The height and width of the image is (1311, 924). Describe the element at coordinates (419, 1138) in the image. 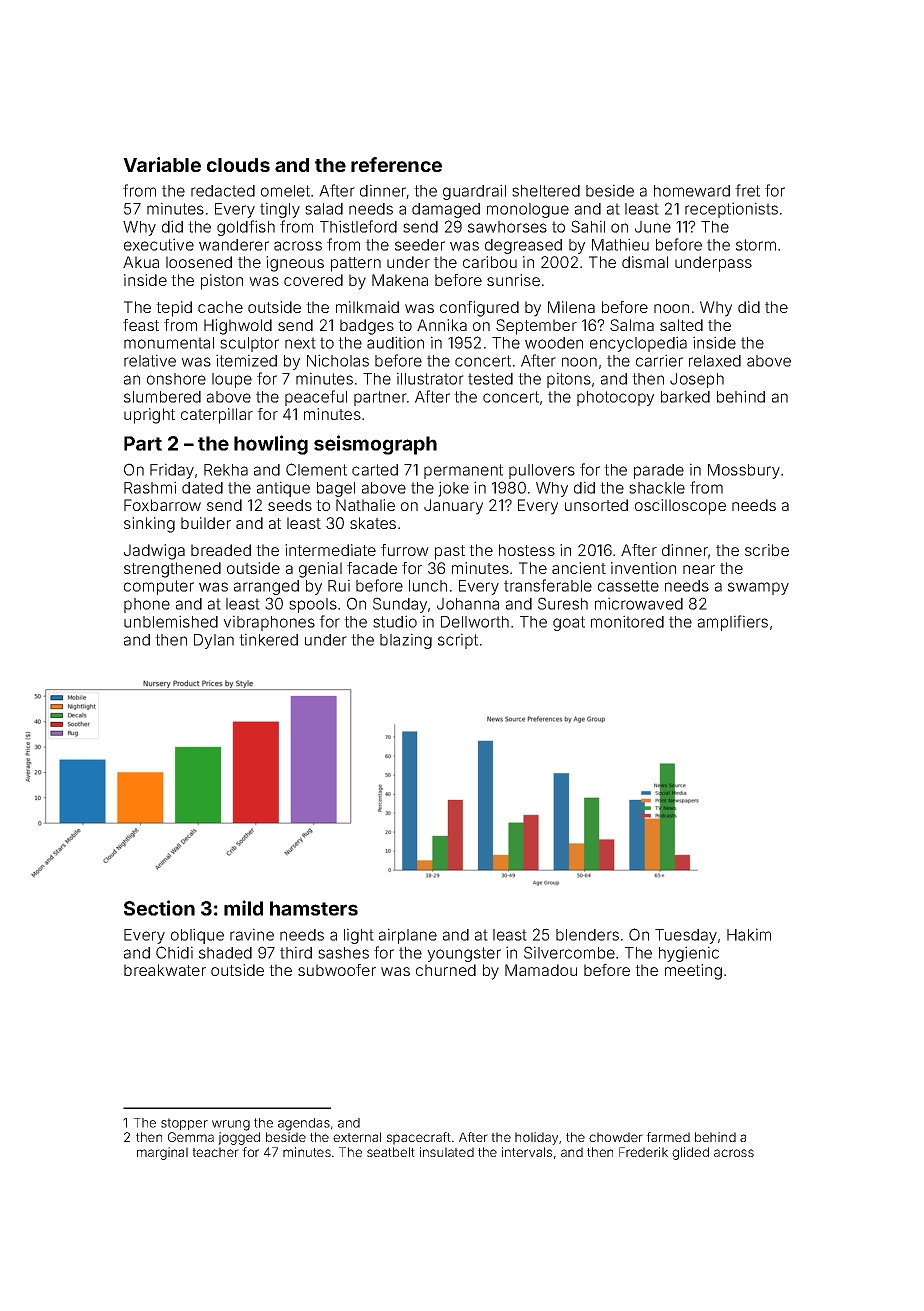

I see `spacecraft` at that location.
